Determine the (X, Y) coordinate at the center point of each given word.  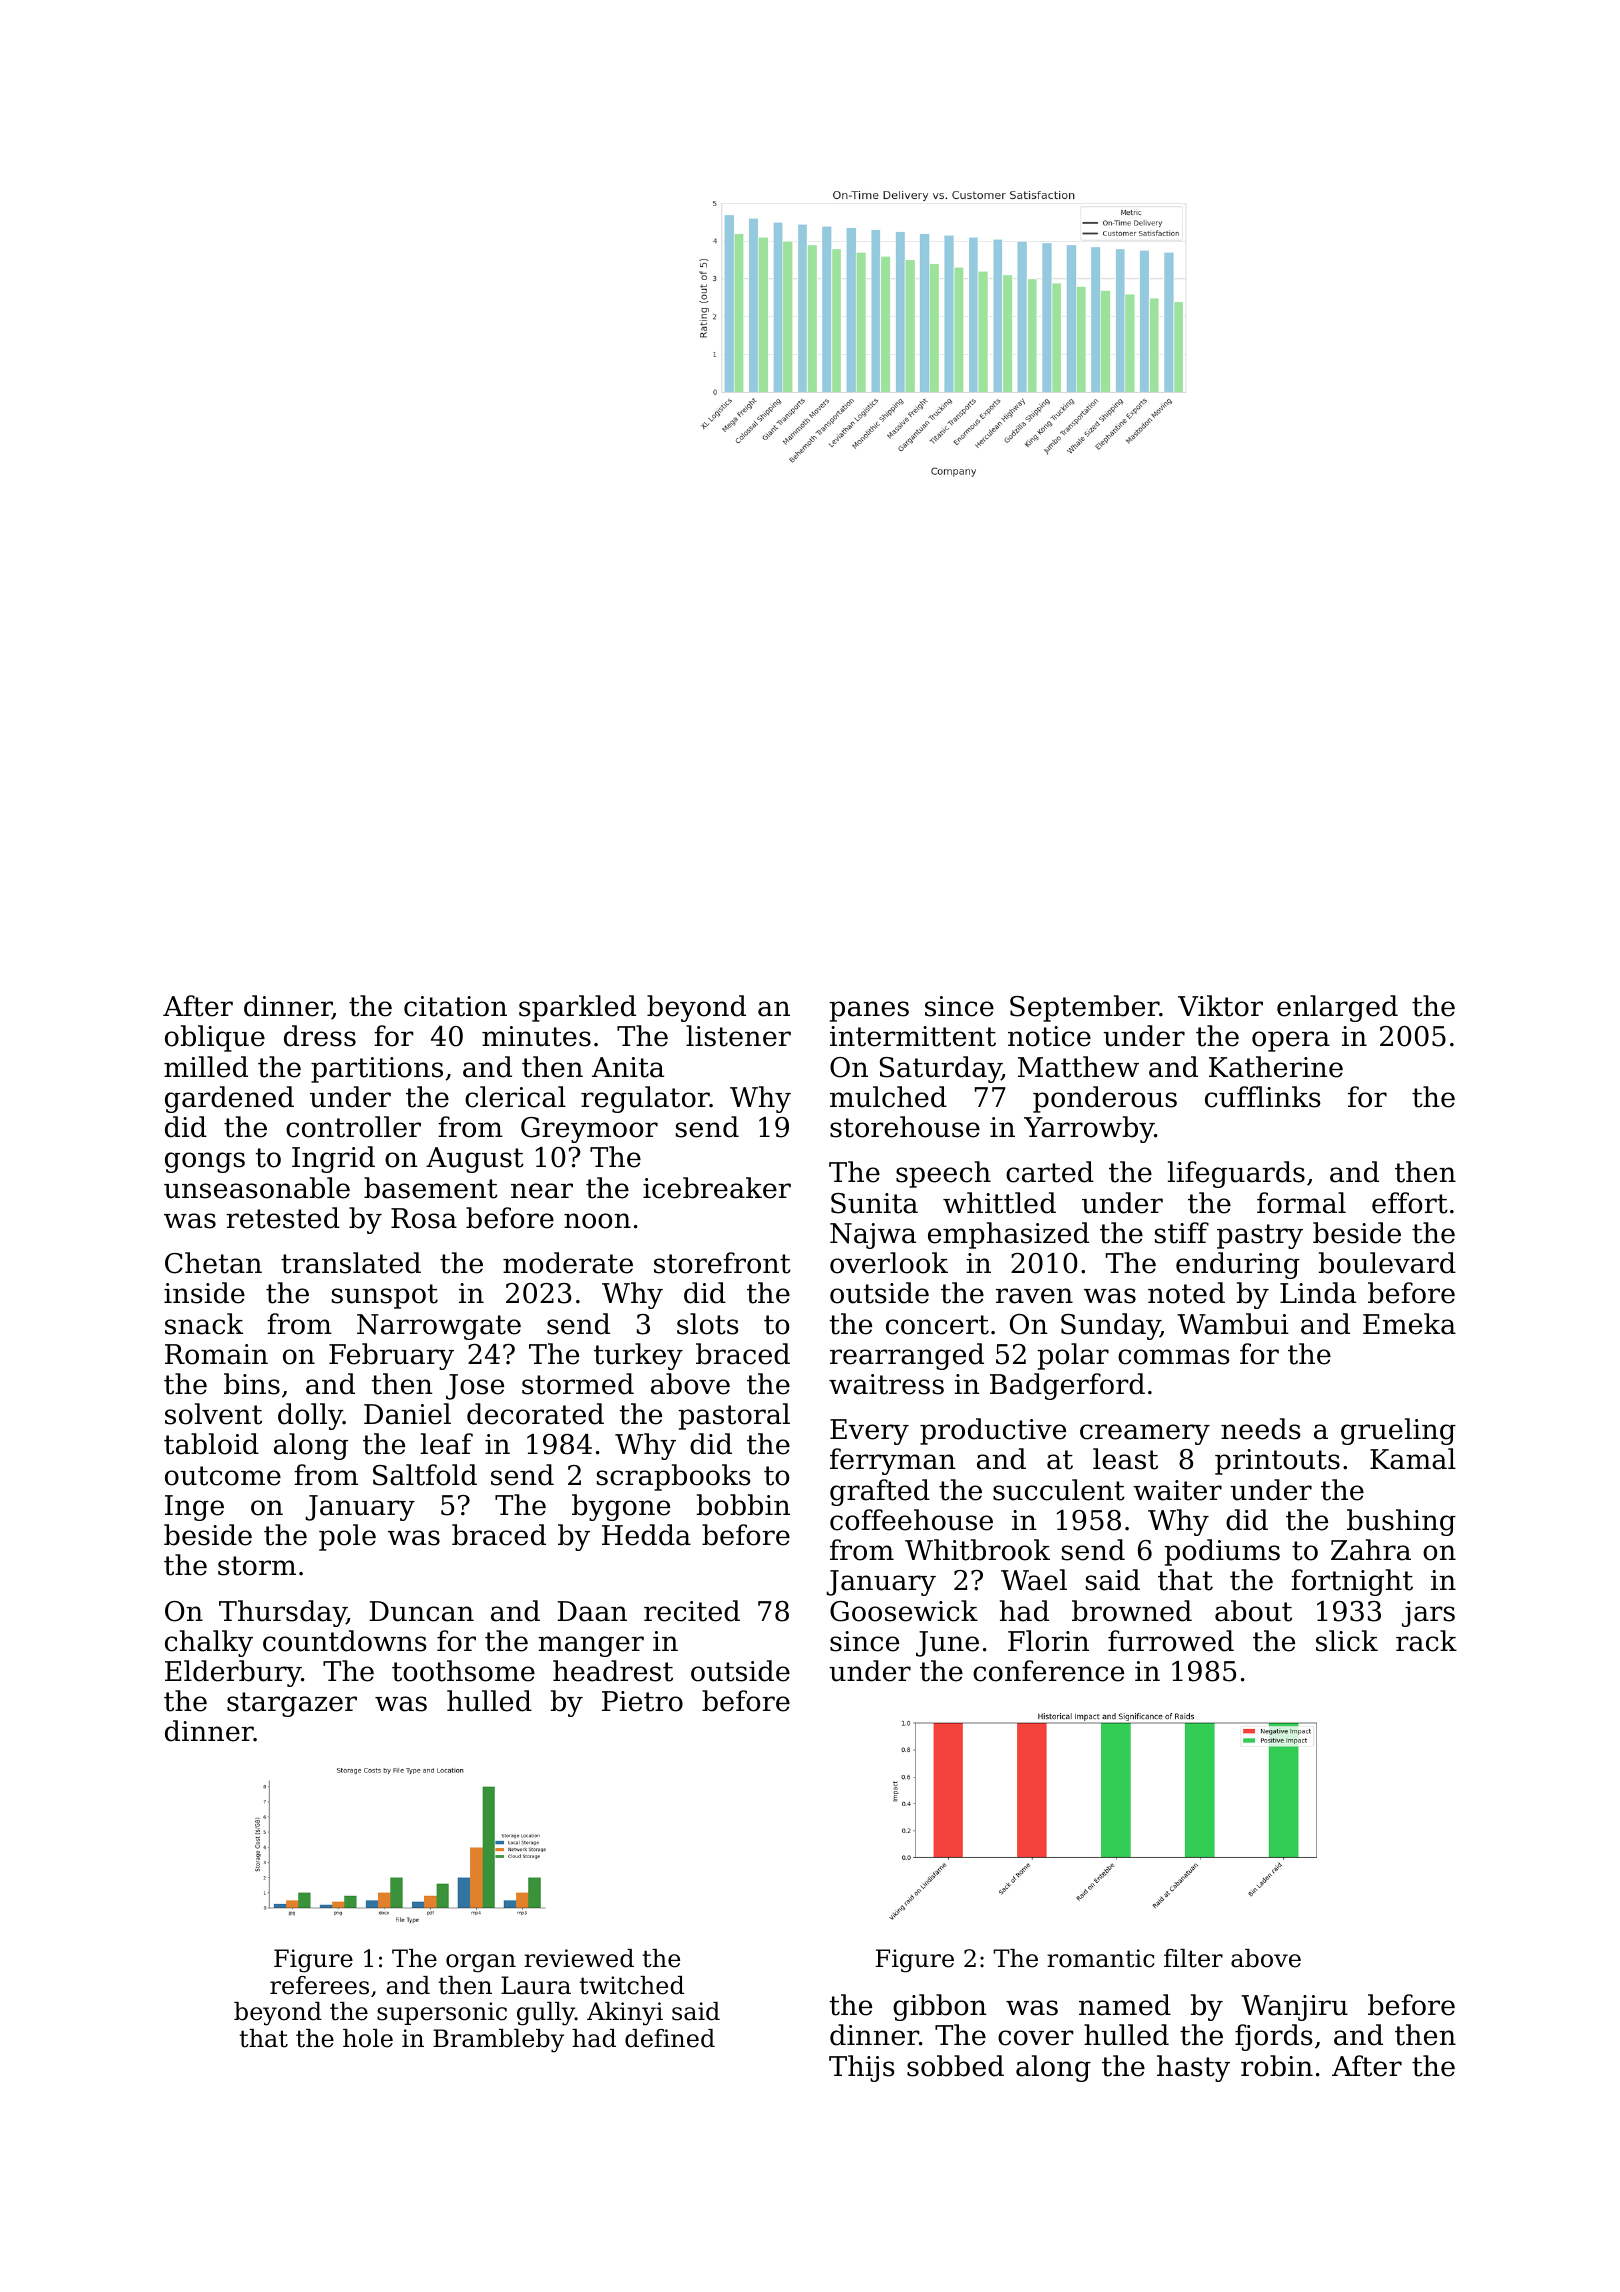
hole (368, 2038)
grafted (880, 1492)
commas (1174, 1357)
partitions (377, 1070)
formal (1301, 1203)
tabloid (211, 1444)
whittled (999, 1203)
